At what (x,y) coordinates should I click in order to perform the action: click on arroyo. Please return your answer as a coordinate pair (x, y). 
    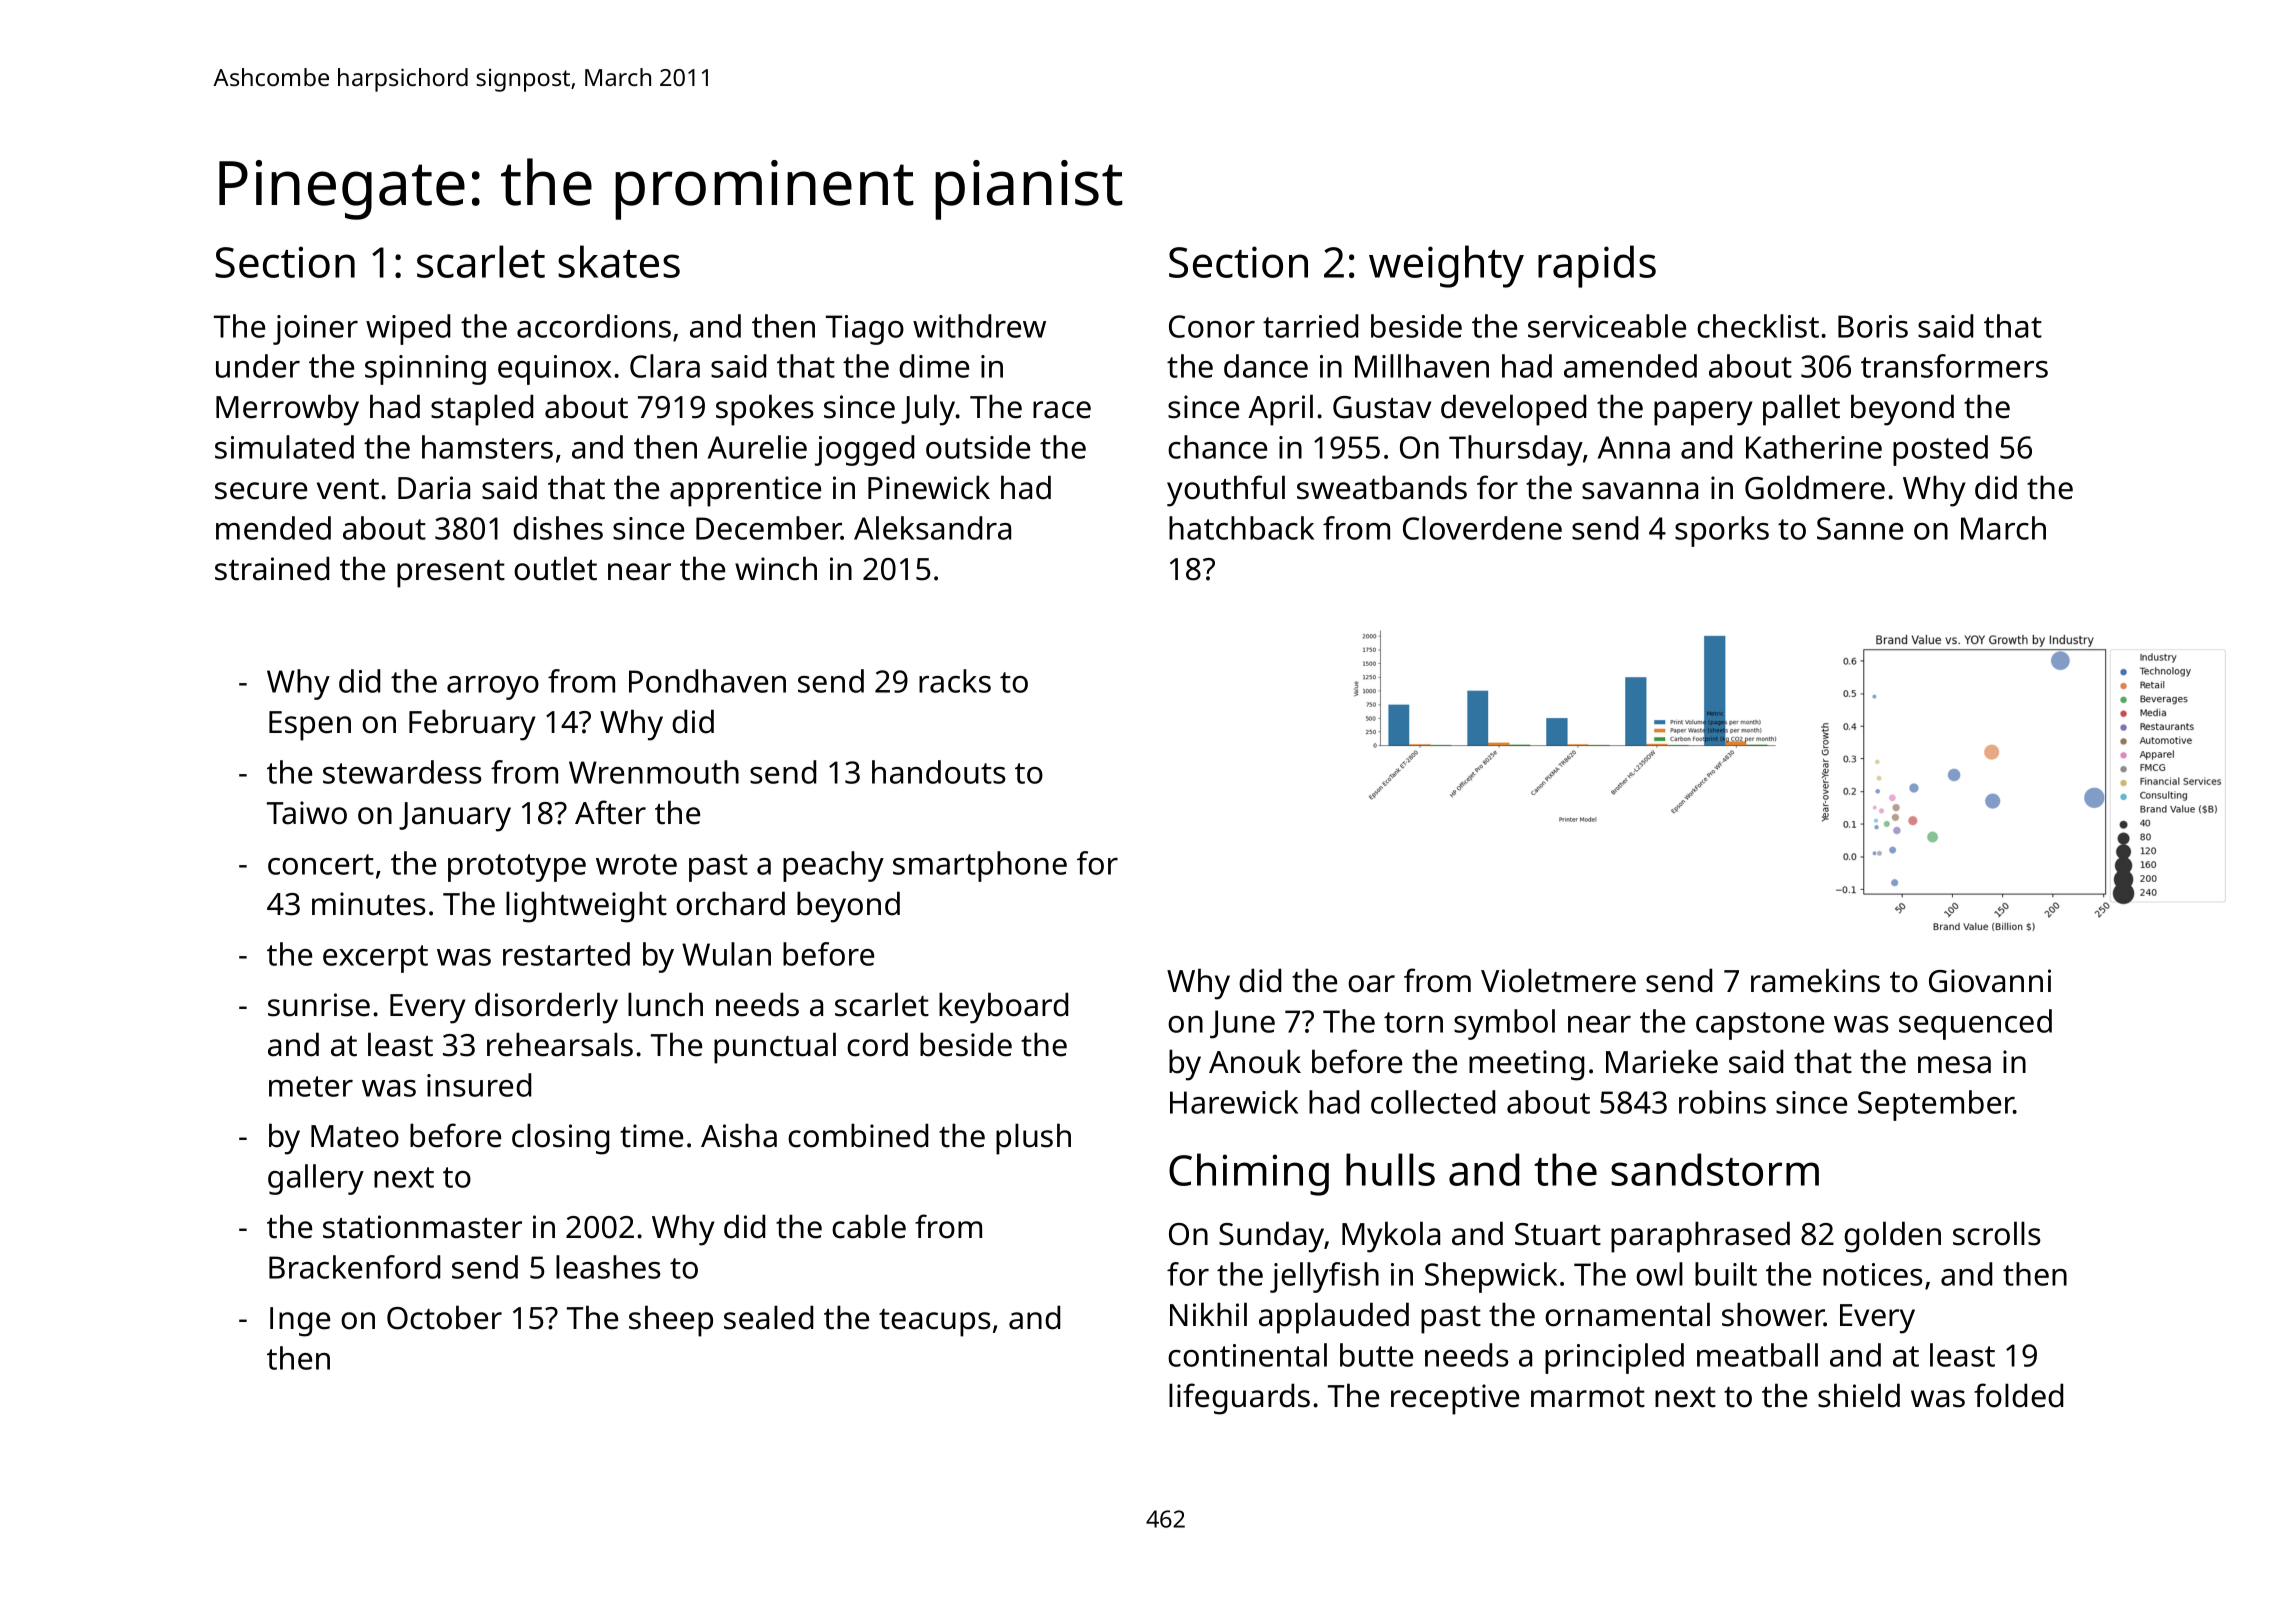
    Looking at the image, I should click on (493, 688).
